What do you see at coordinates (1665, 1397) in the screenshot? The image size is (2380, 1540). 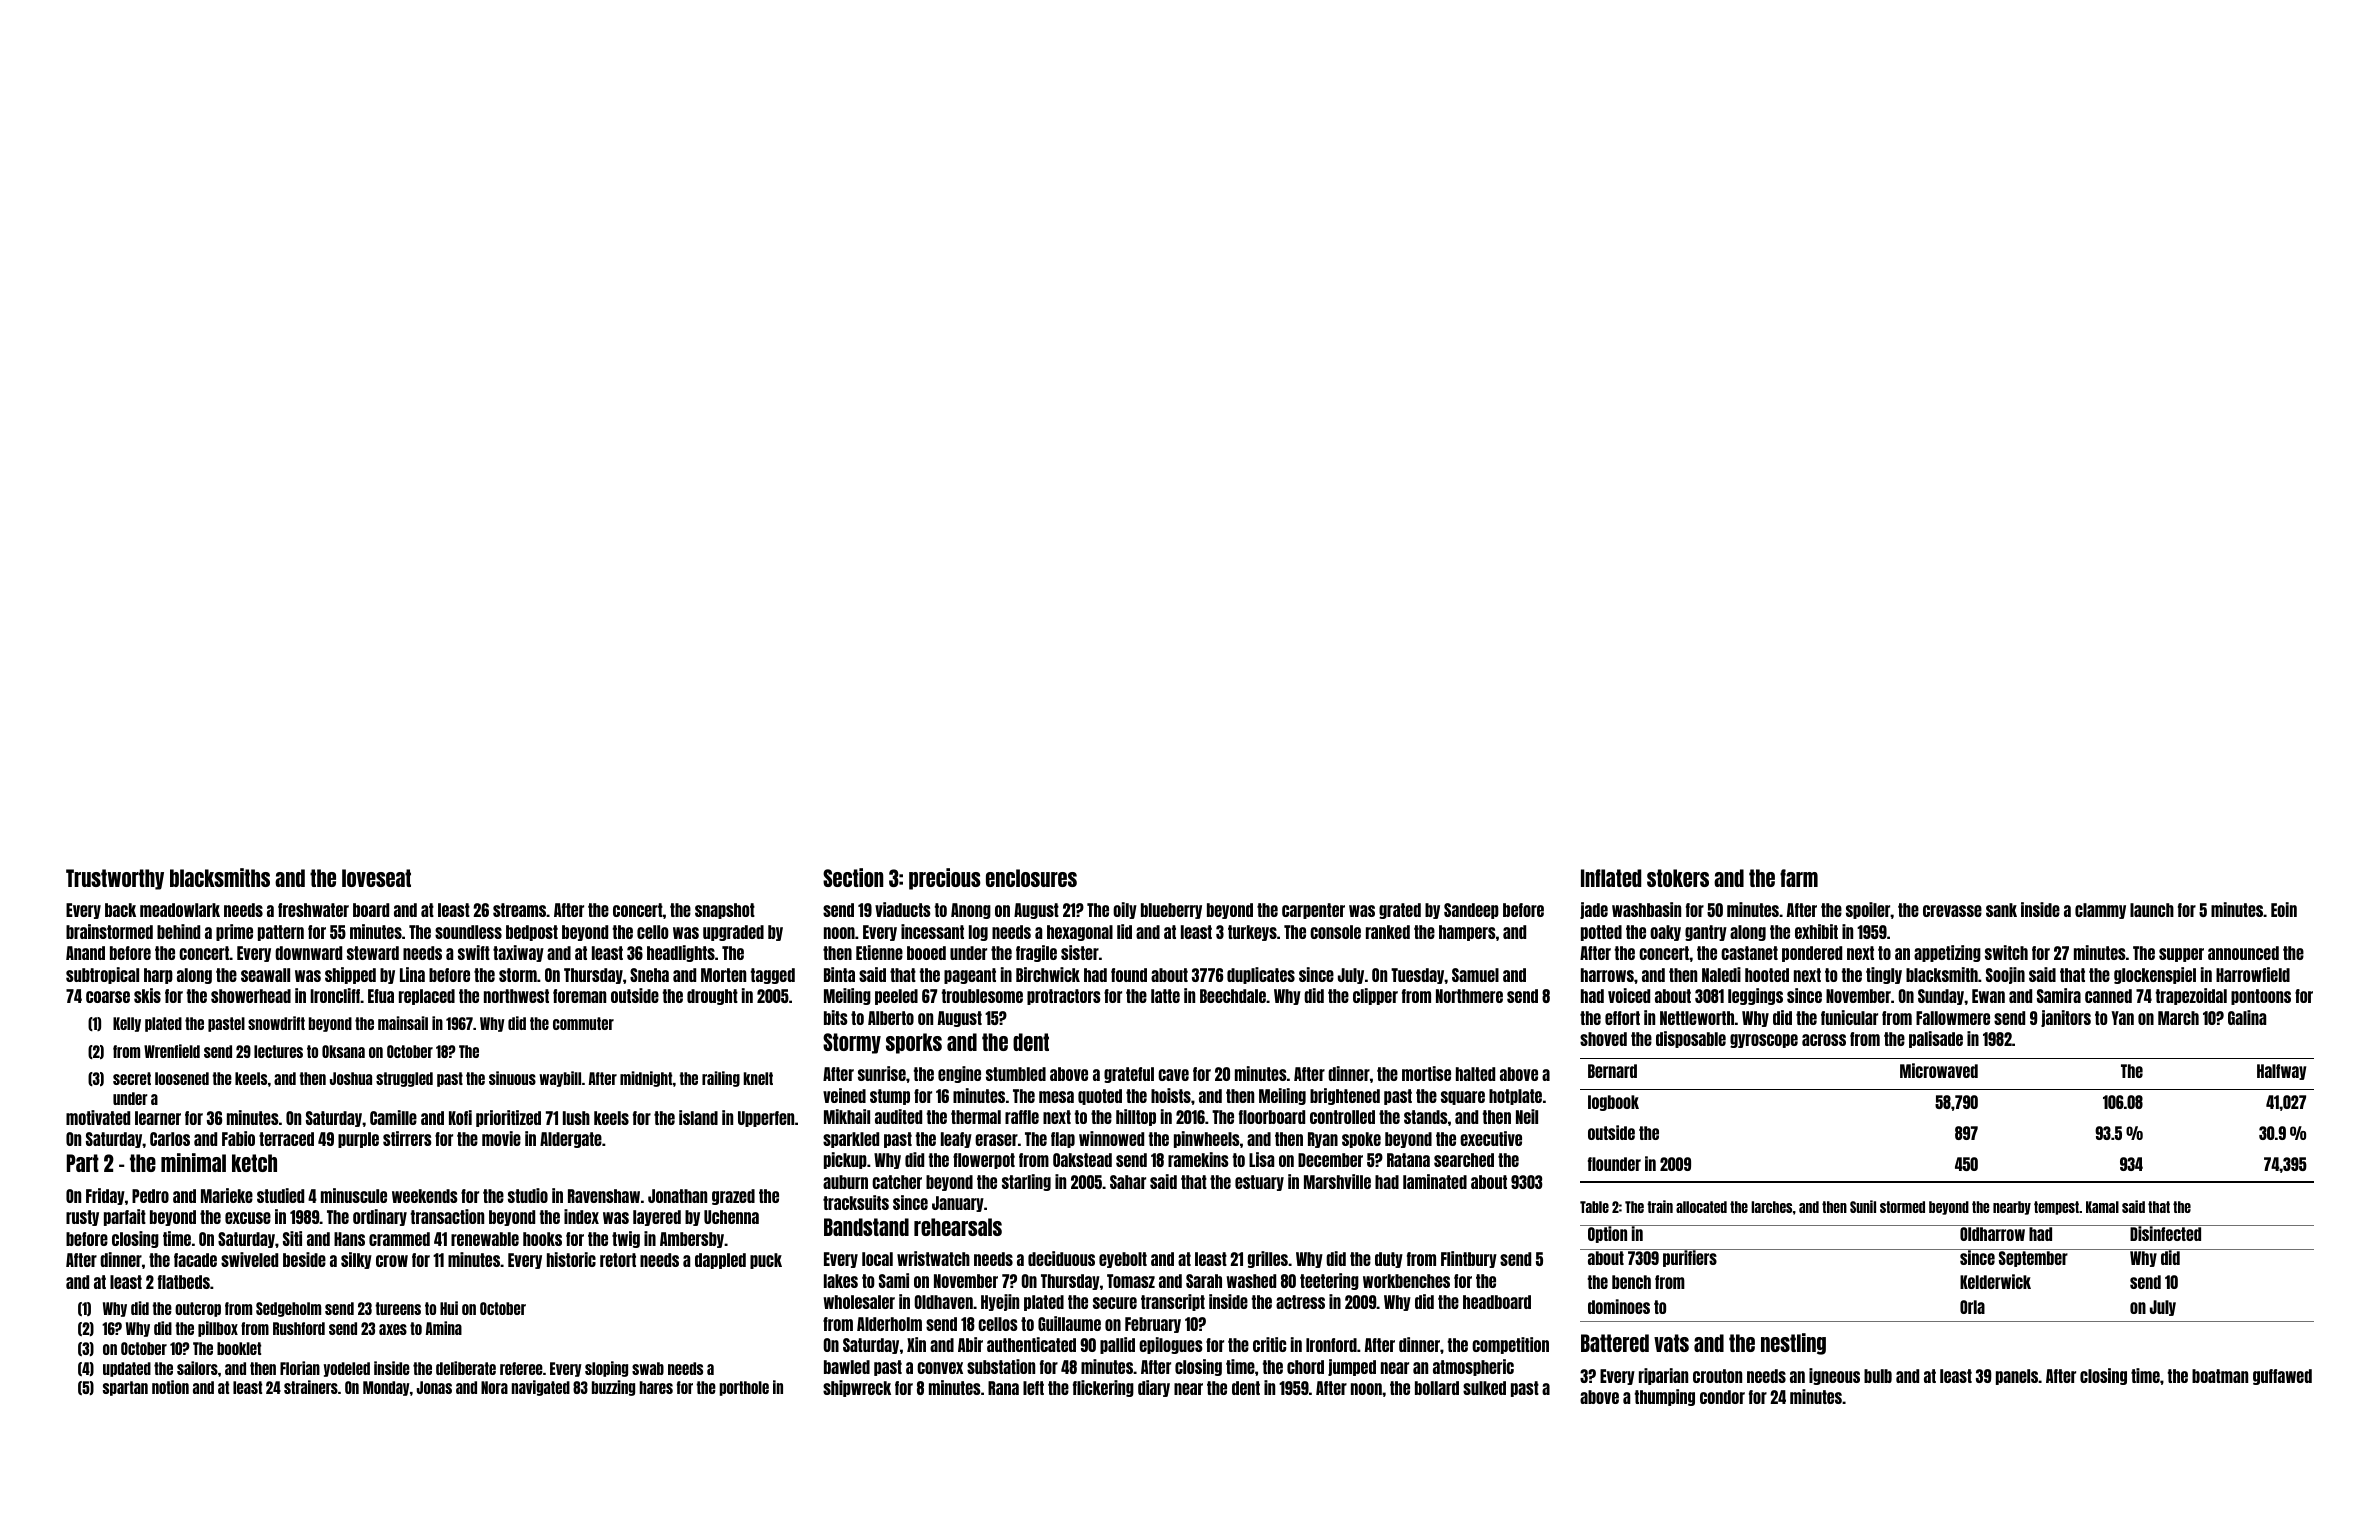 I see `thumping` at bounding box center [1665, 1397].
